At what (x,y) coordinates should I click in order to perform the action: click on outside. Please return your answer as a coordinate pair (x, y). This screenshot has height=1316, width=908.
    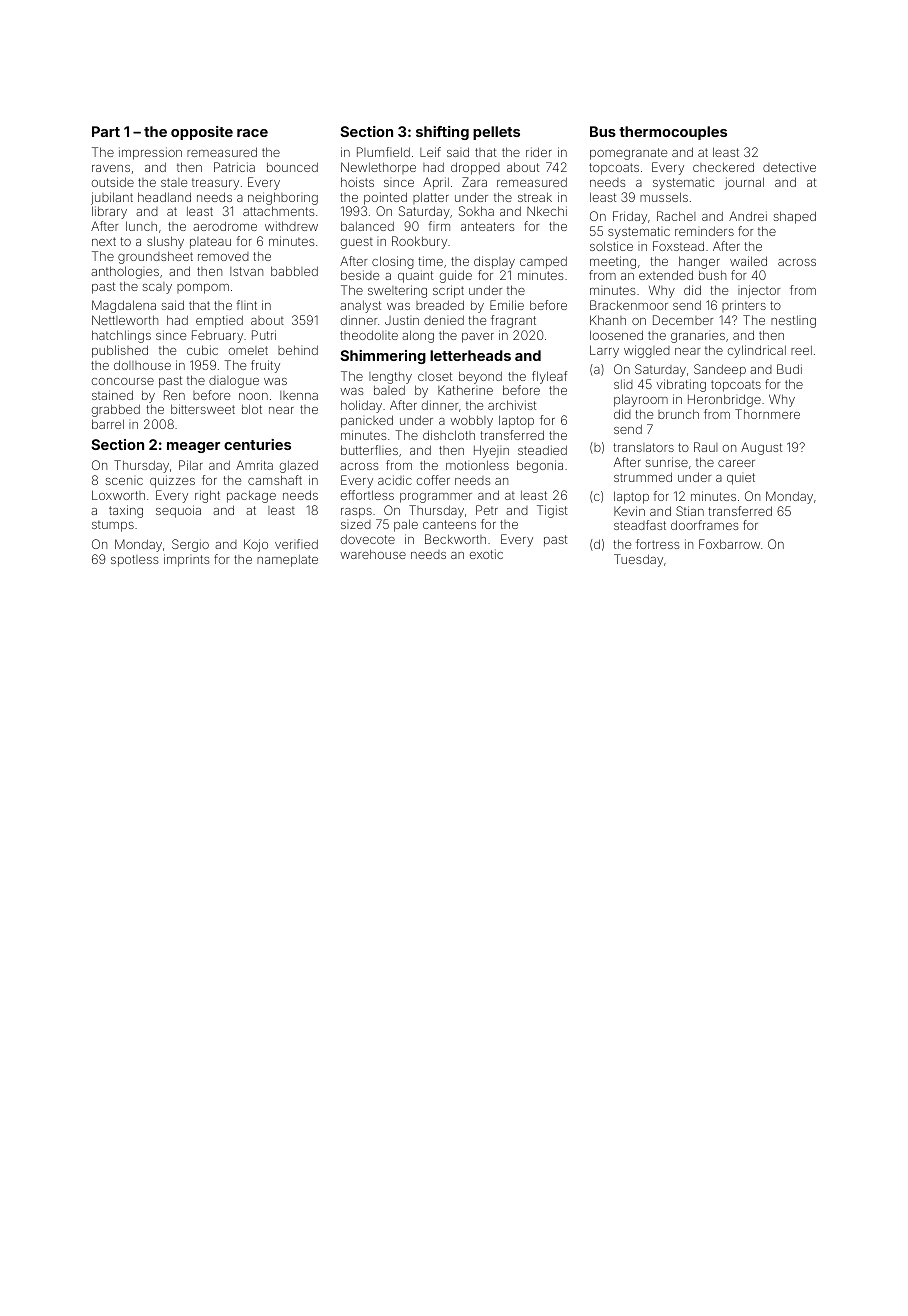
    Looking at the image, I should click on (113, 182).
